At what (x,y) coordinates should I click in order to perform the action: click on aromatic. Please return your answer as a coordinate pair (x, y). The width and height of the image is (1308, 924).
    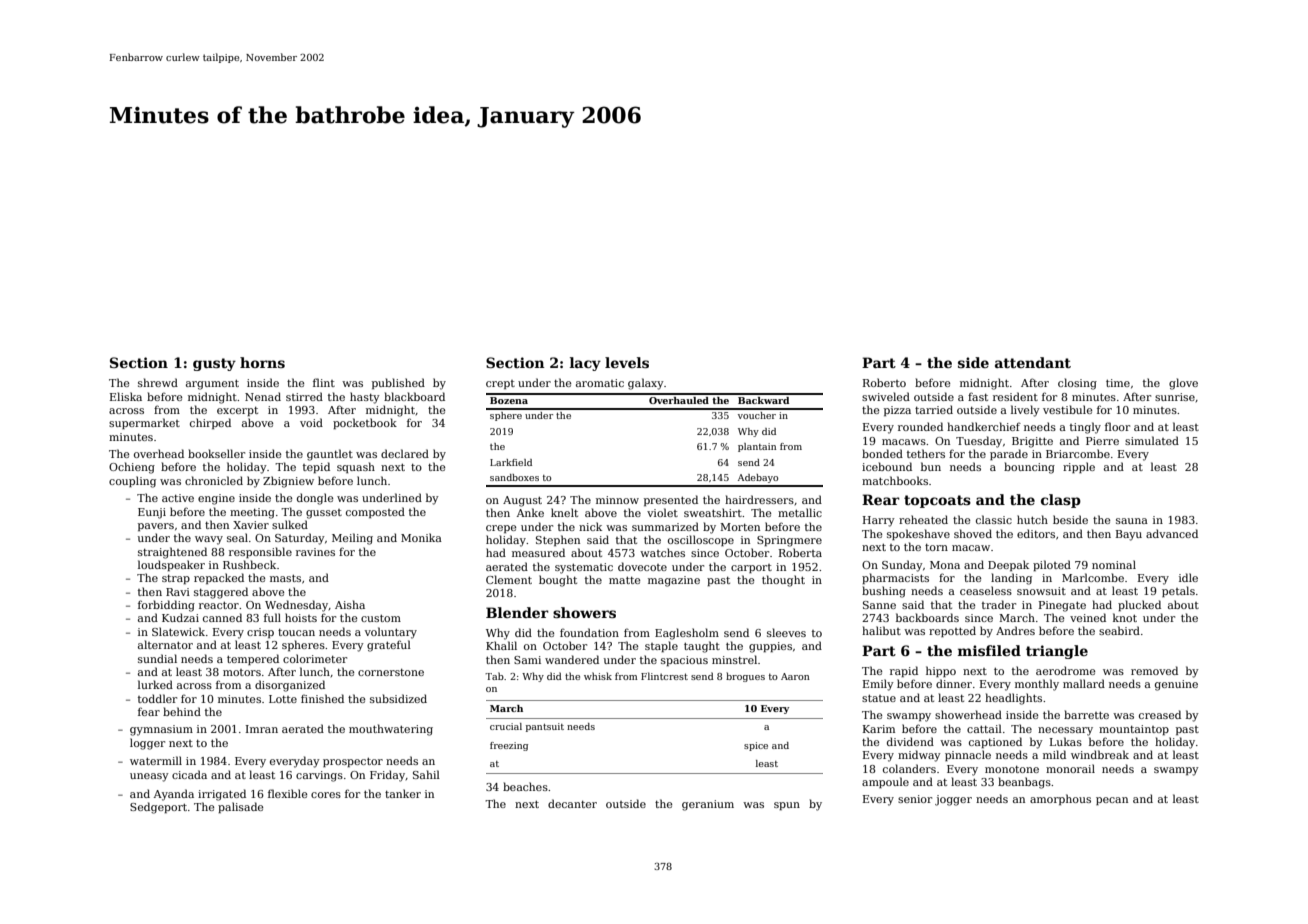
    Looking at the image, I should click on (600, 383).
